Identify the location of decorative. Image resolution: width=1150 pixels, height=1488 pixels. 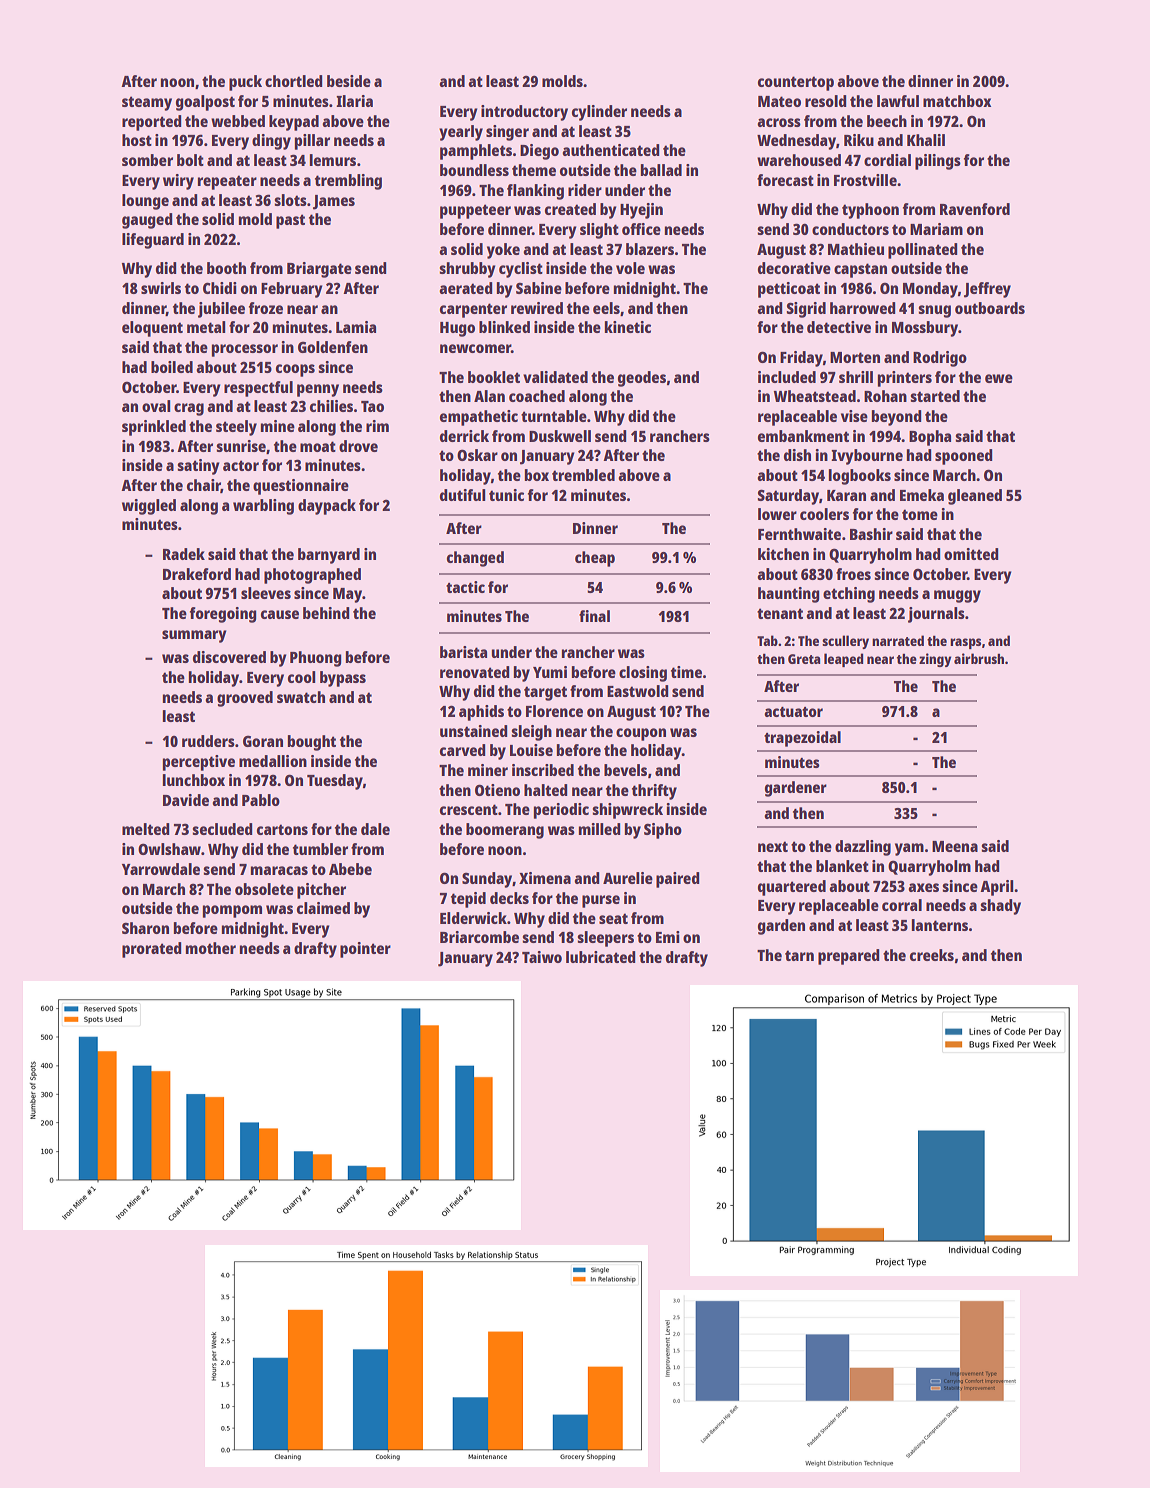
(794, 268).
